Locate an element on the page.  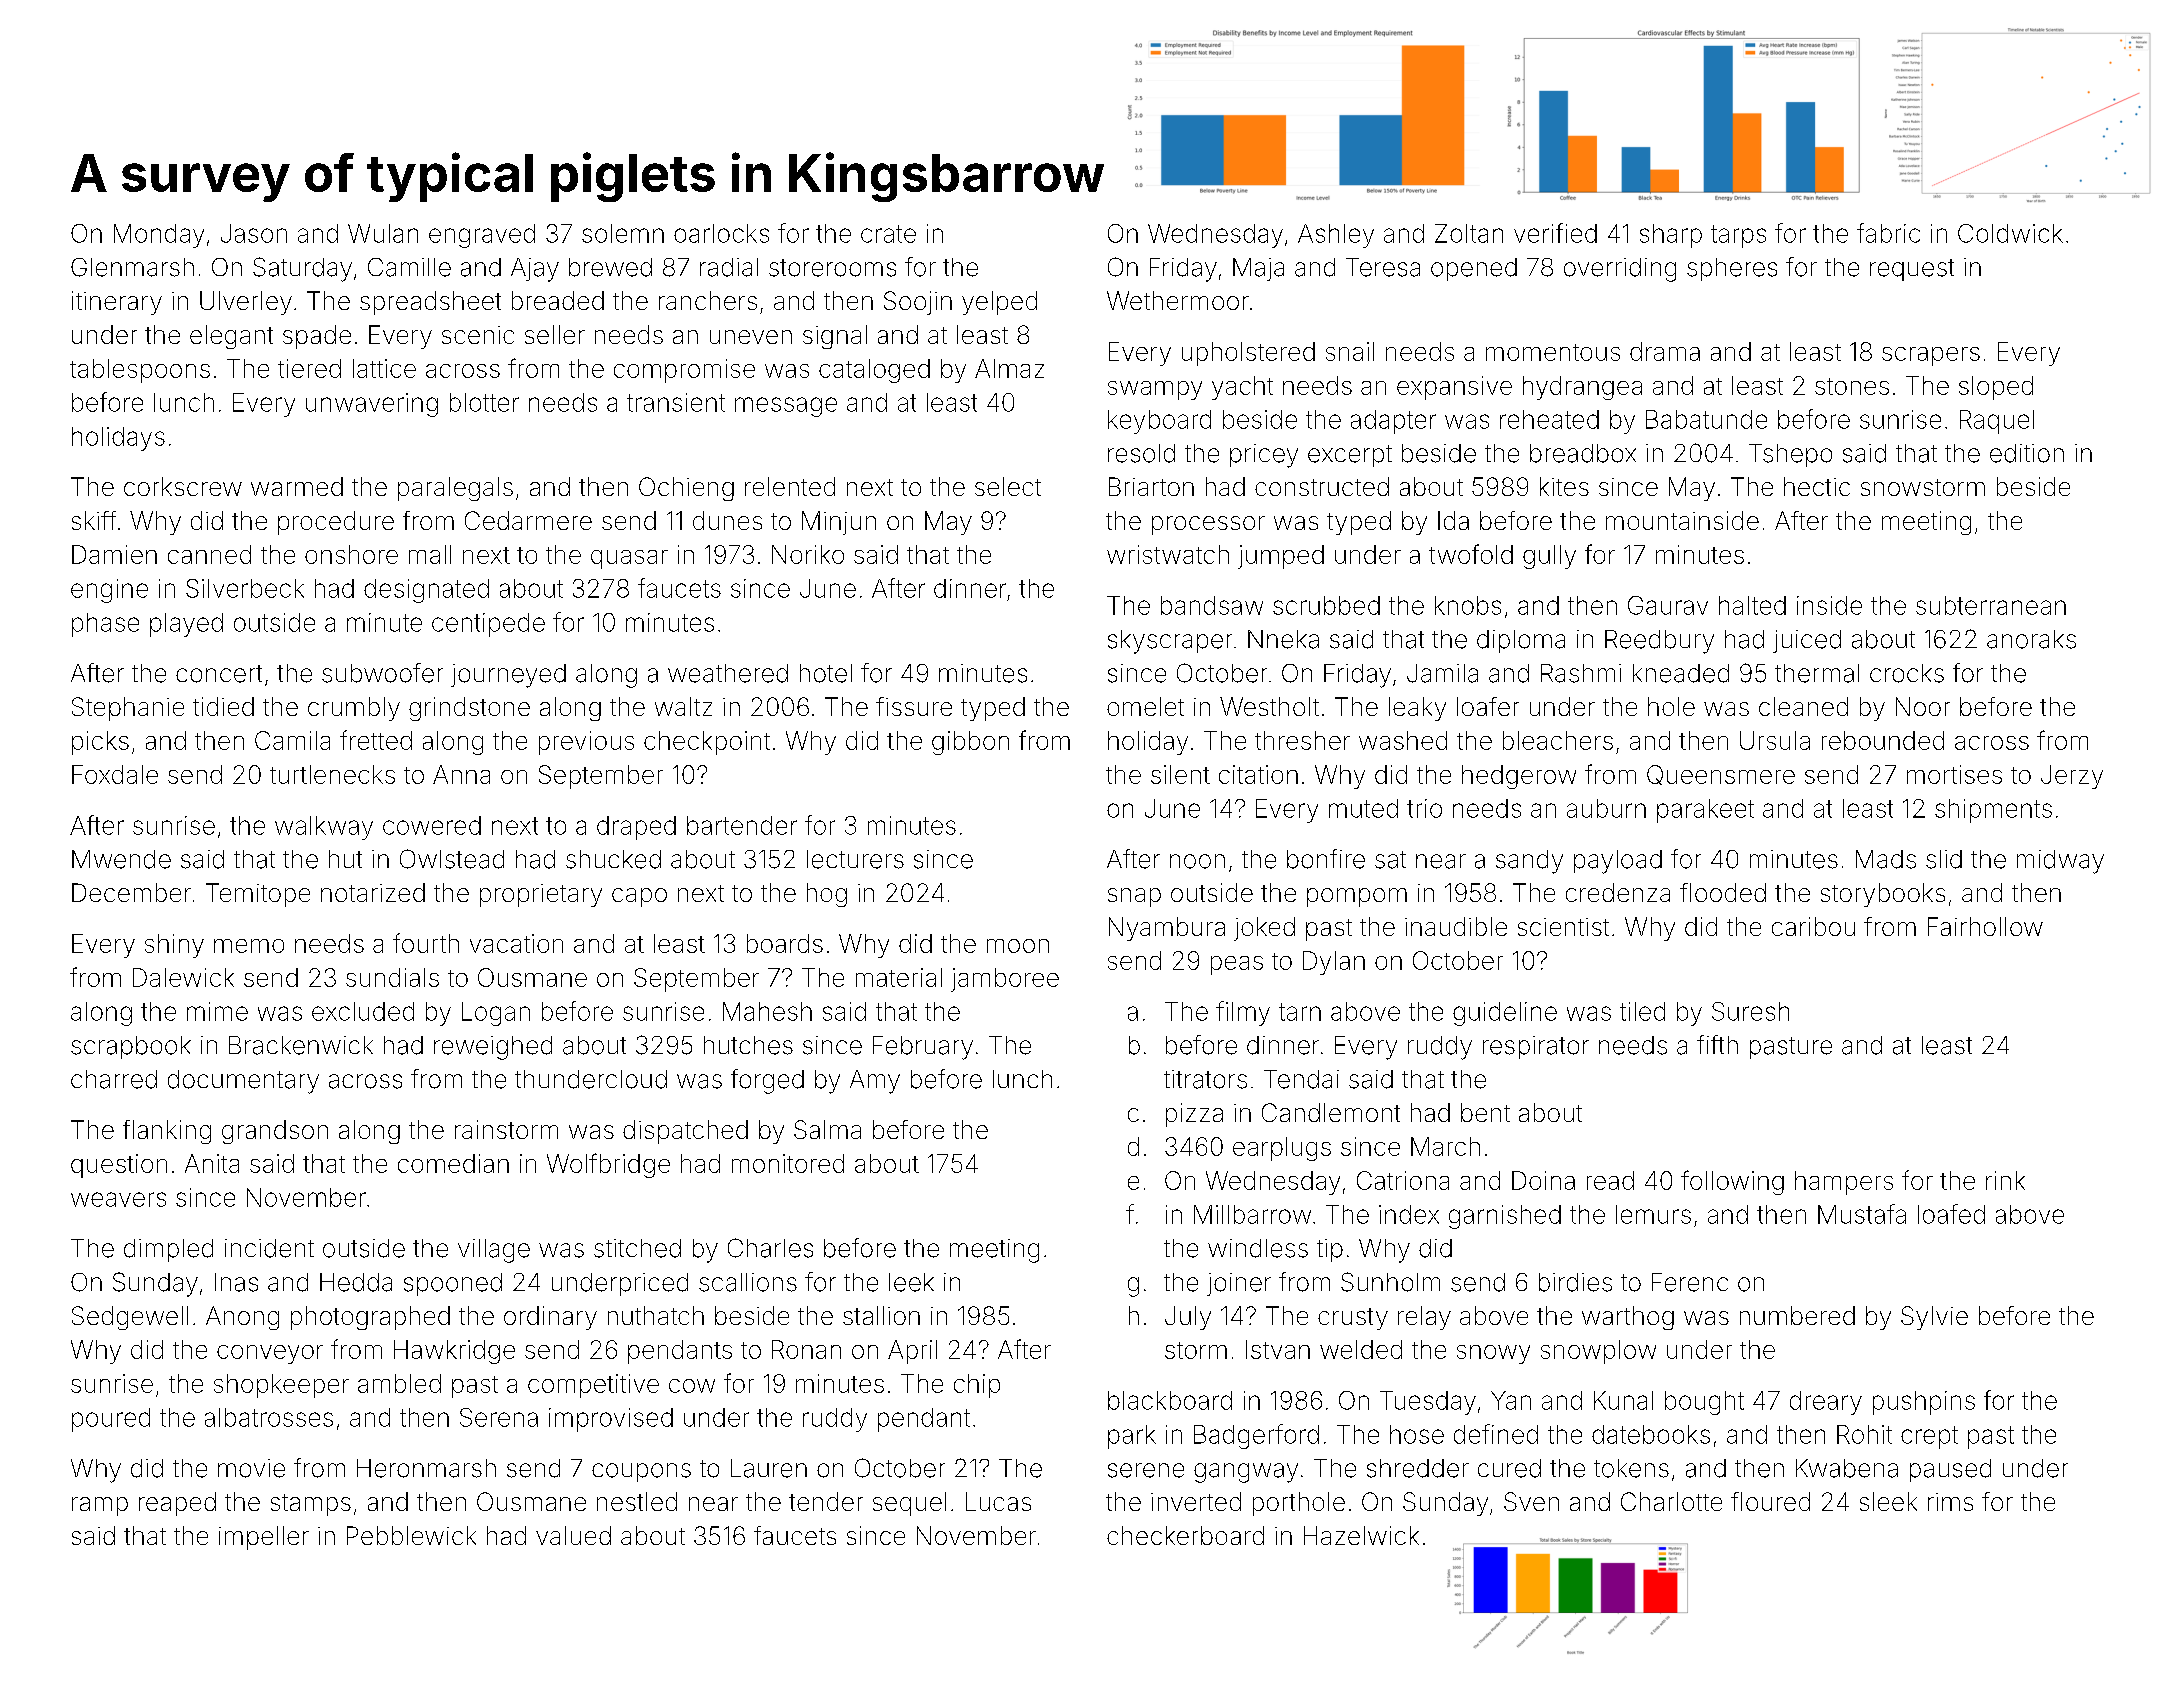
jamboree is located at coordinates (1005, 980).
